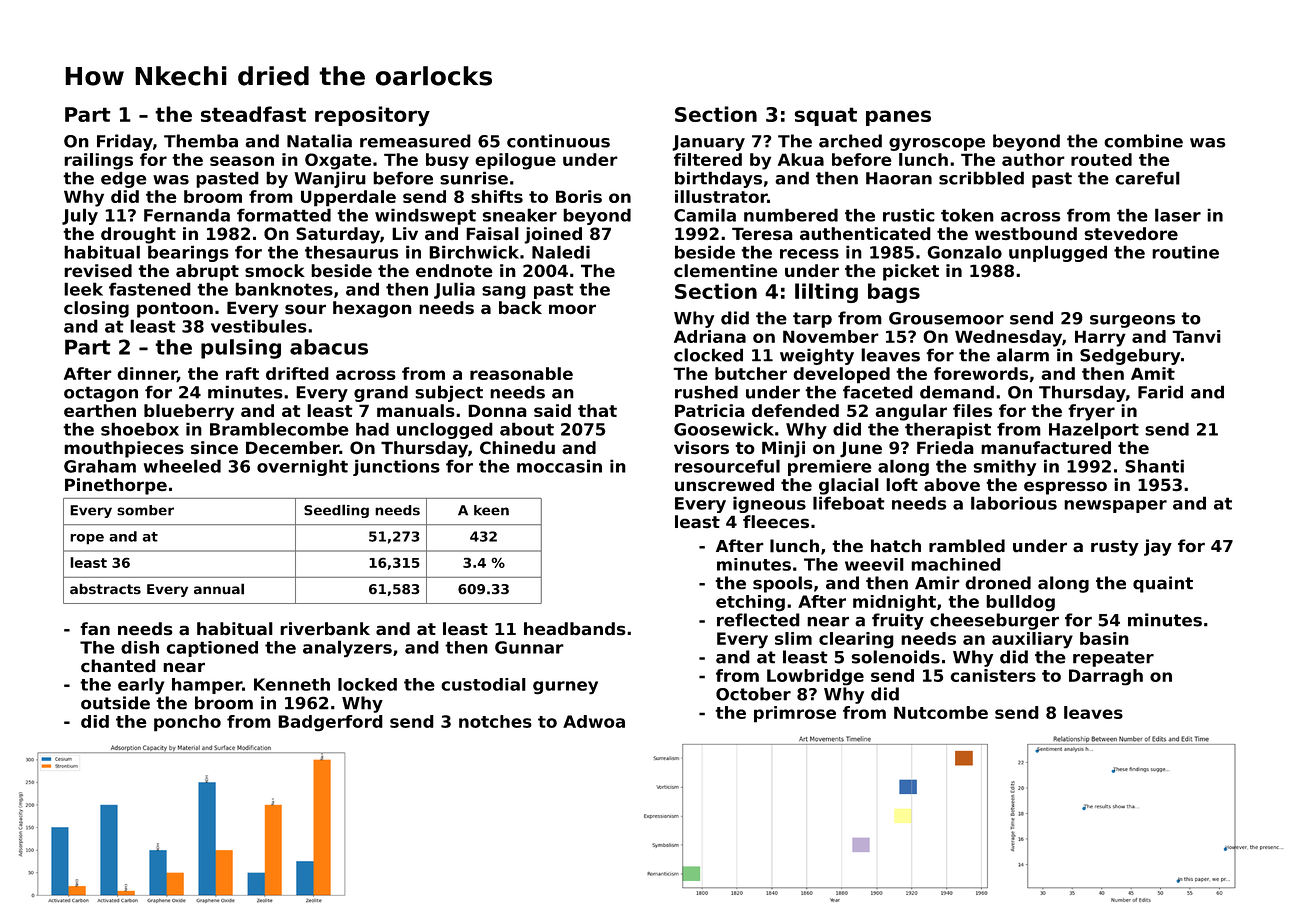 The width and height of the document is (1308, 924). What do you see at coordinates (1178, 215) in the document?
I see `laser` at bounding box center [1178, 215].
